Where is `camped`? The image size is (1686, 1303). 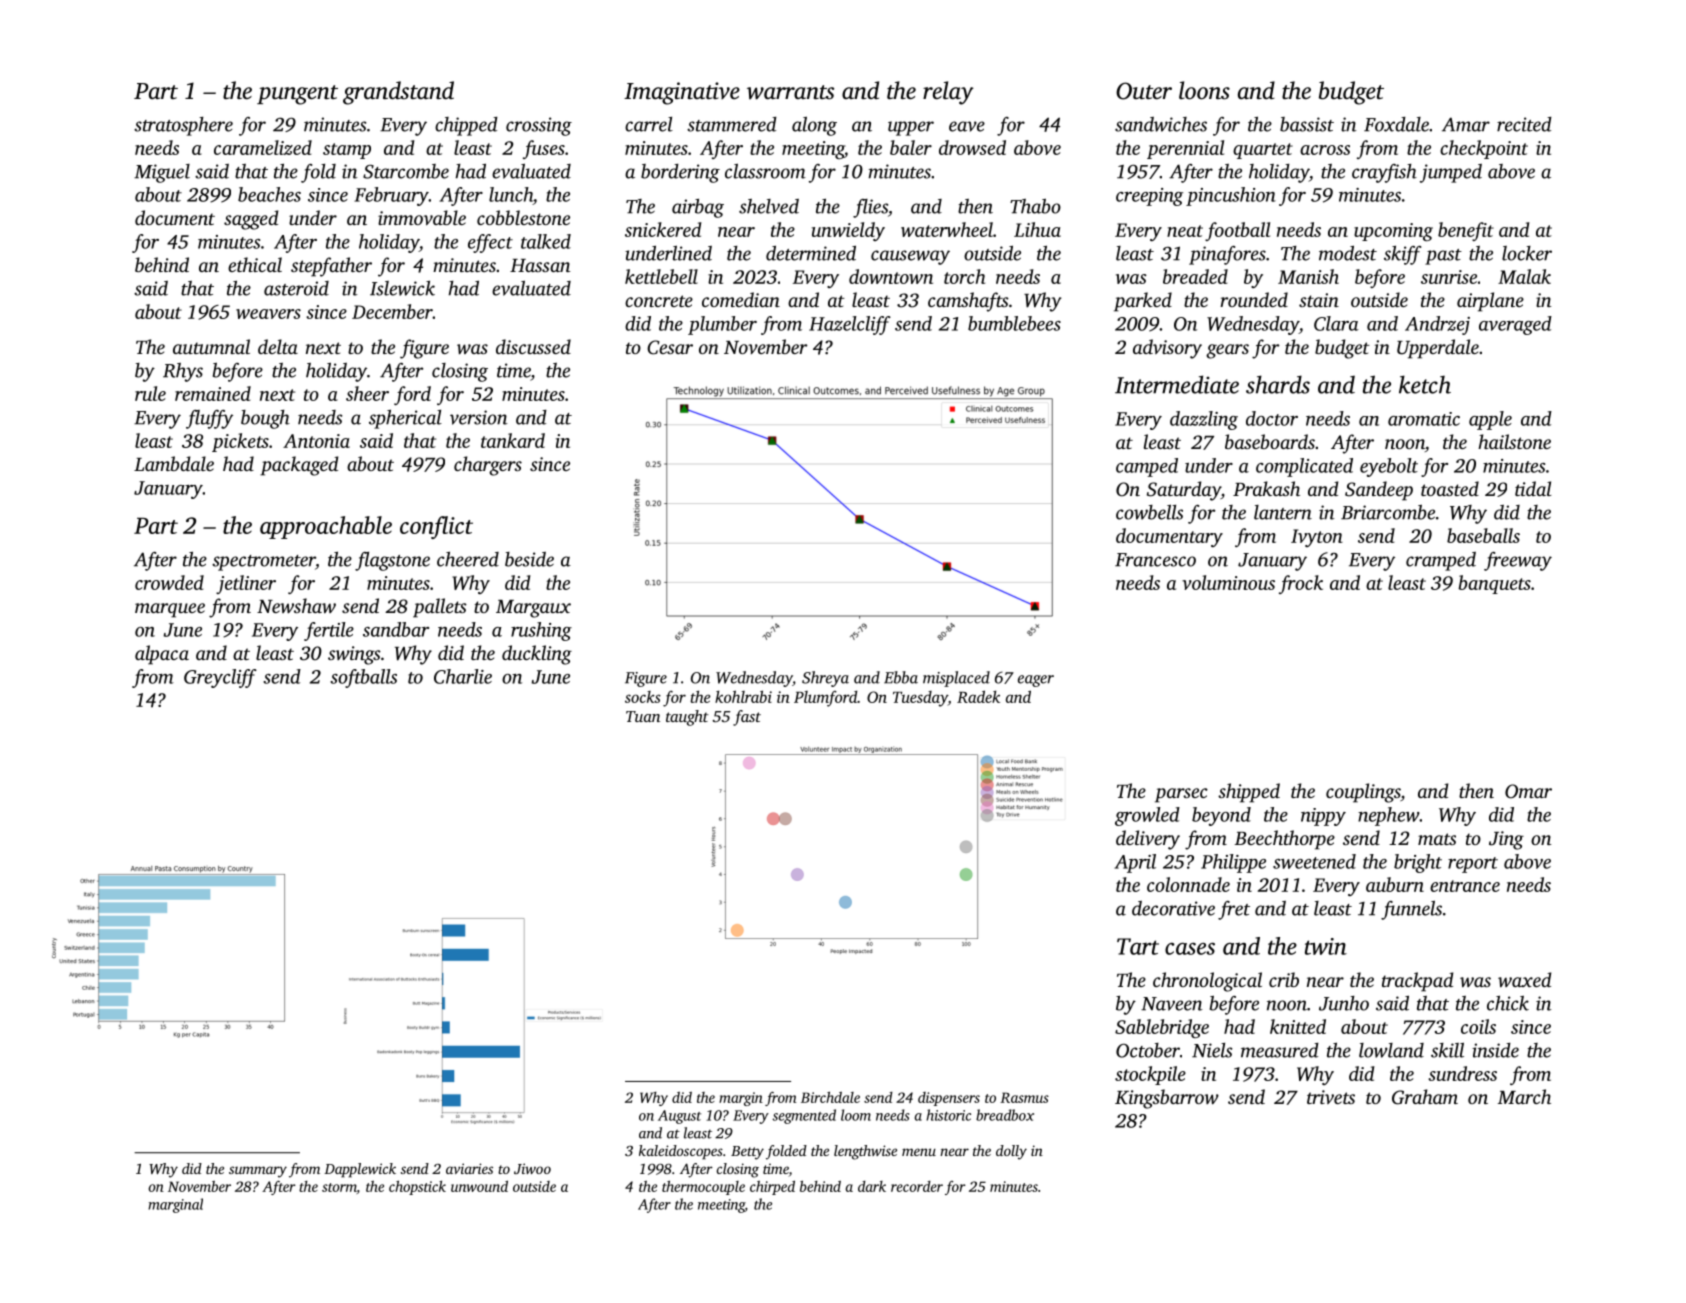 camped is located at coordinates (1147, 467).
